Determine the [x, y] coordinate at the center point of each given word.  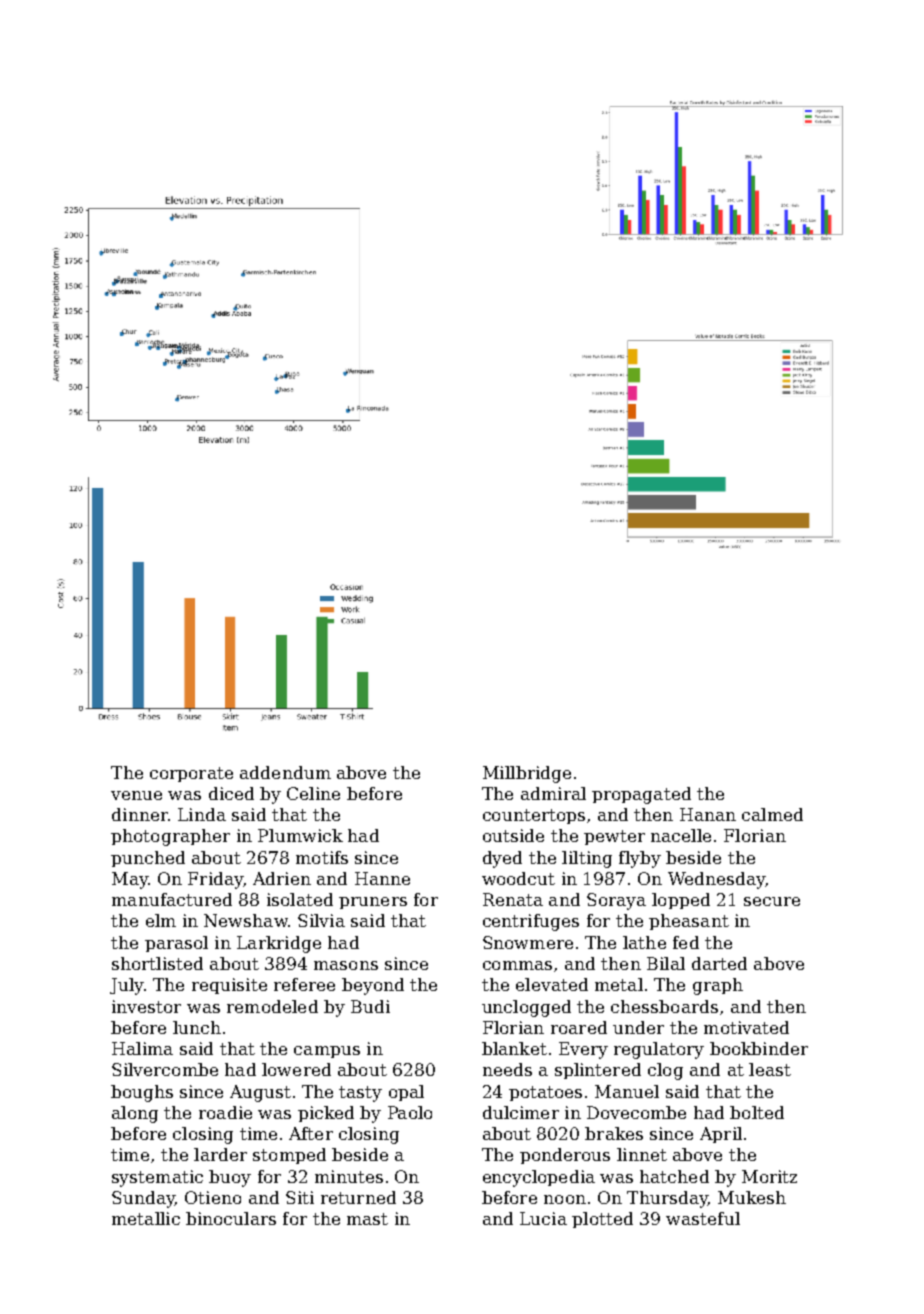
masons [346, 965]
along [135, 1114]
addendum [285, 772]
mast [367, 1219]
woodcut [518, 878]
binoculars [231, 1218]
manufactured [172, 899]
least [770, 1069]
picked [326, 1114]
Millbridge [527, 774]
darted [719, 963]
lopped [681, 901]
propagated [641, 795]
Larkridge [279, 944]
